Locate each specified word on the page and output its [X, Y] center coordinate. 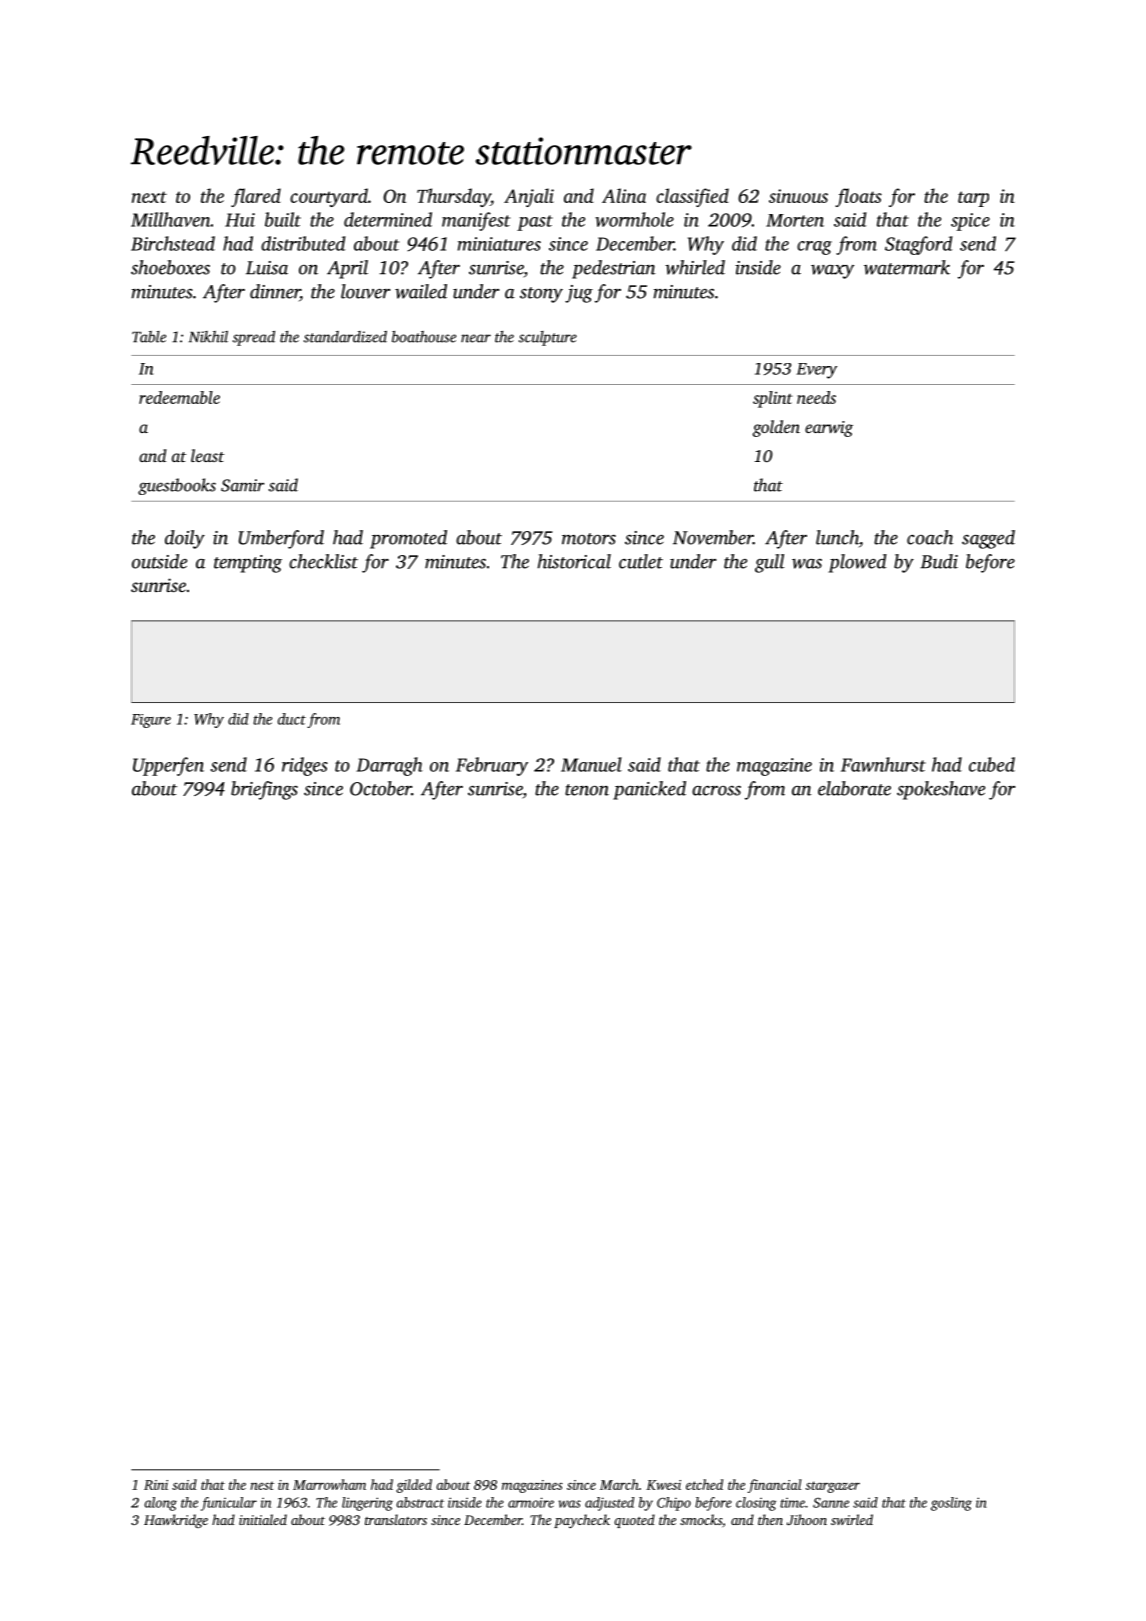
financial [775, 1486]
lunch [837, 537]
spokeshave [941, 790]
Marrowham [329, 1484]
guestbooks [177, 486]
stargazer [832, 1487]
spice [970, 222]
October [381, 788]
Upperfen [168, 766]
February [492, 766]
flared [256, 197]
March [619, 1484]
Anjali [529, 197]
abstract [420, 1502]
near [476, 338]
